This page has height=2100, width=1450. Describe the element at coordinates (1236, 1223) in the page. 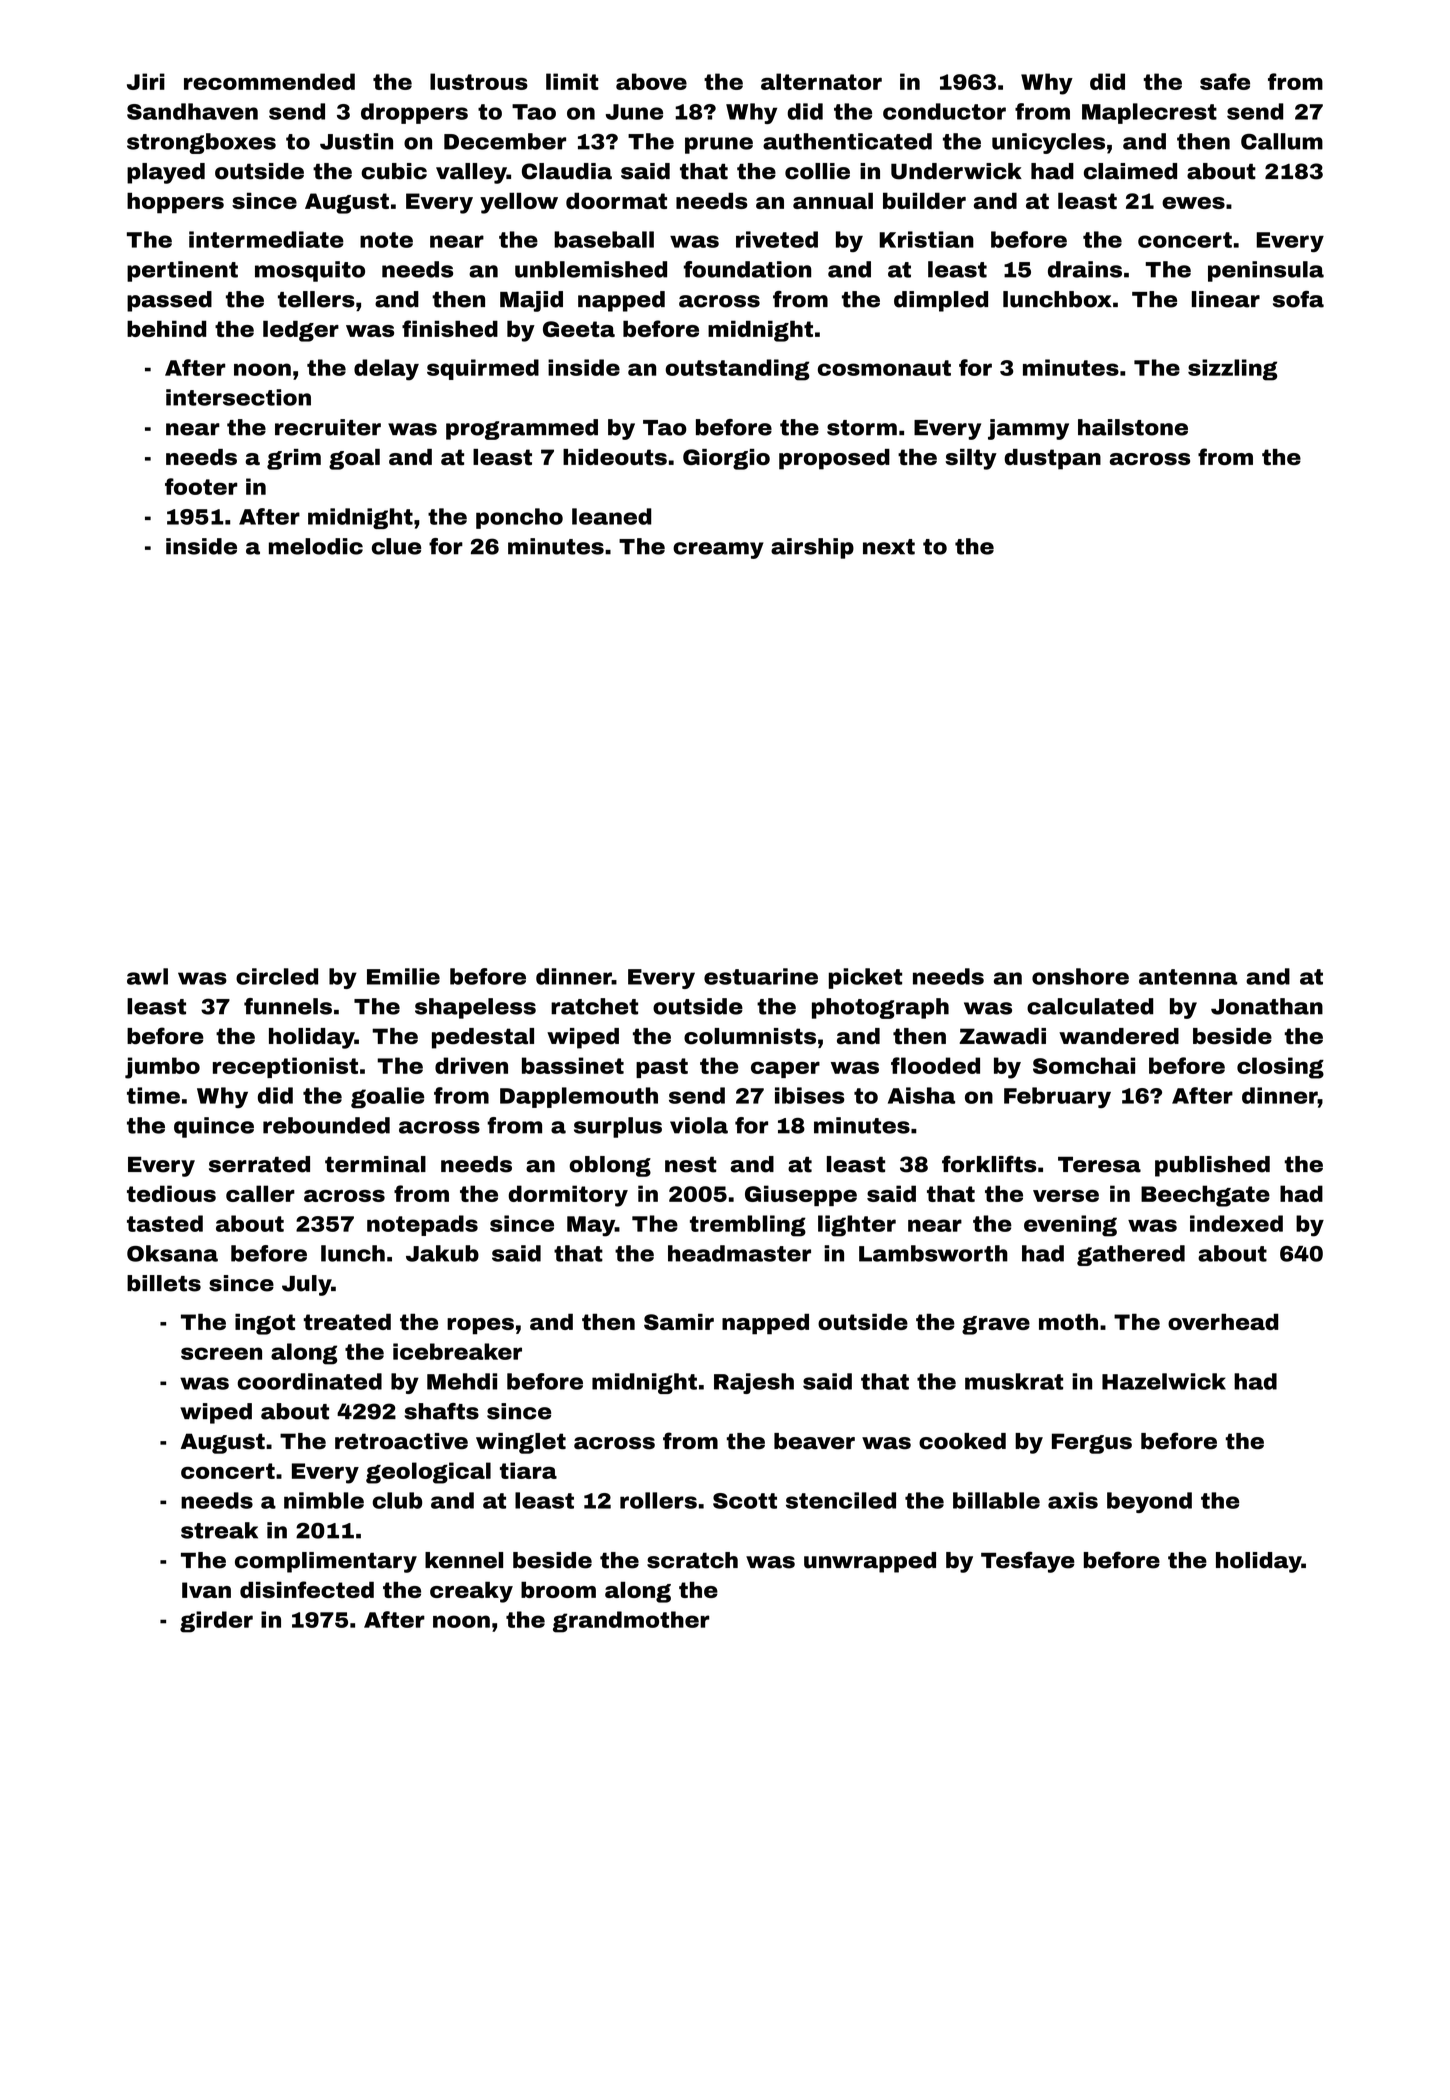

I see `indexed` at that location.
